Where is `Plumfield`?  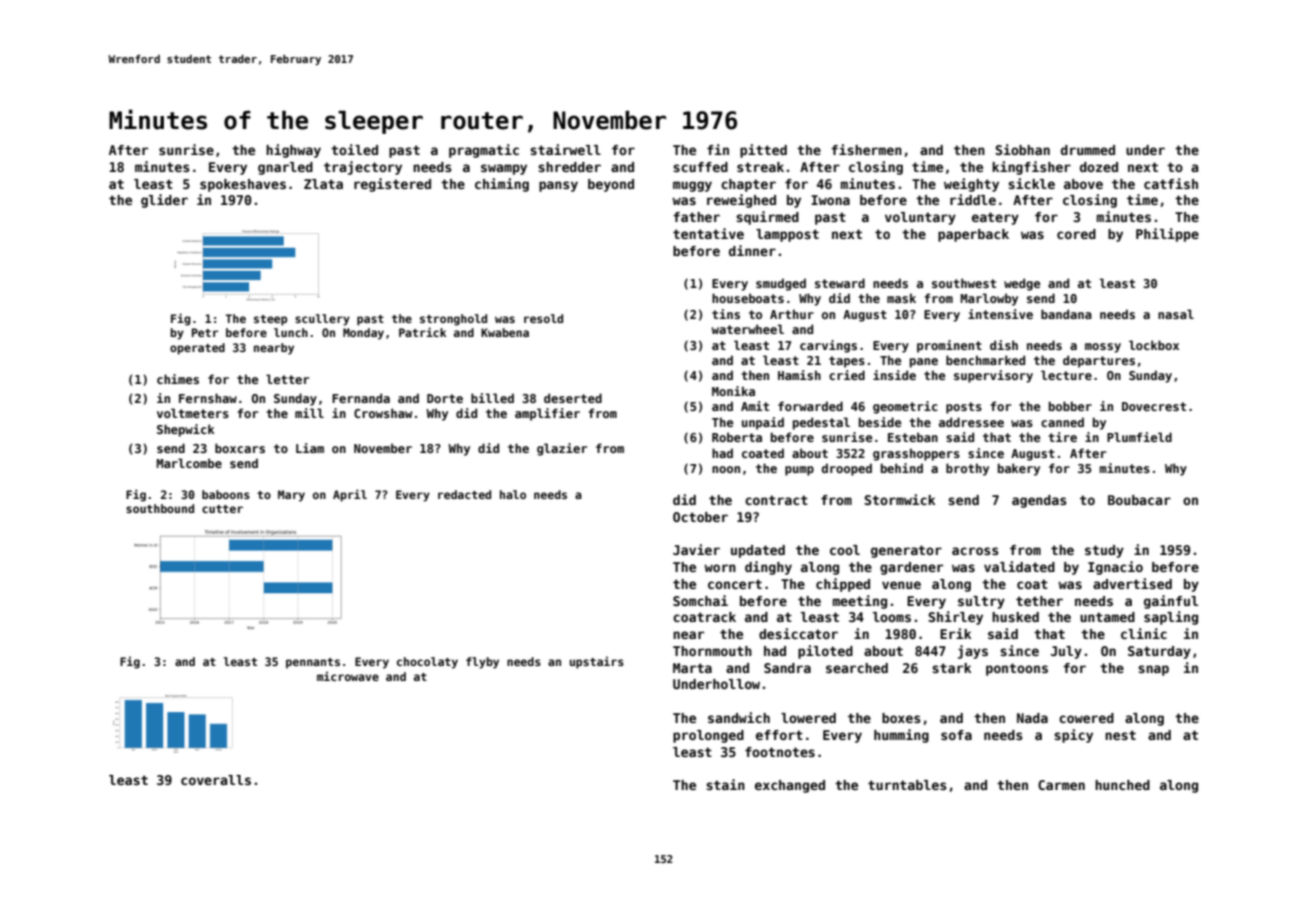 Plumfield is located at coordinates (1139, 437).
